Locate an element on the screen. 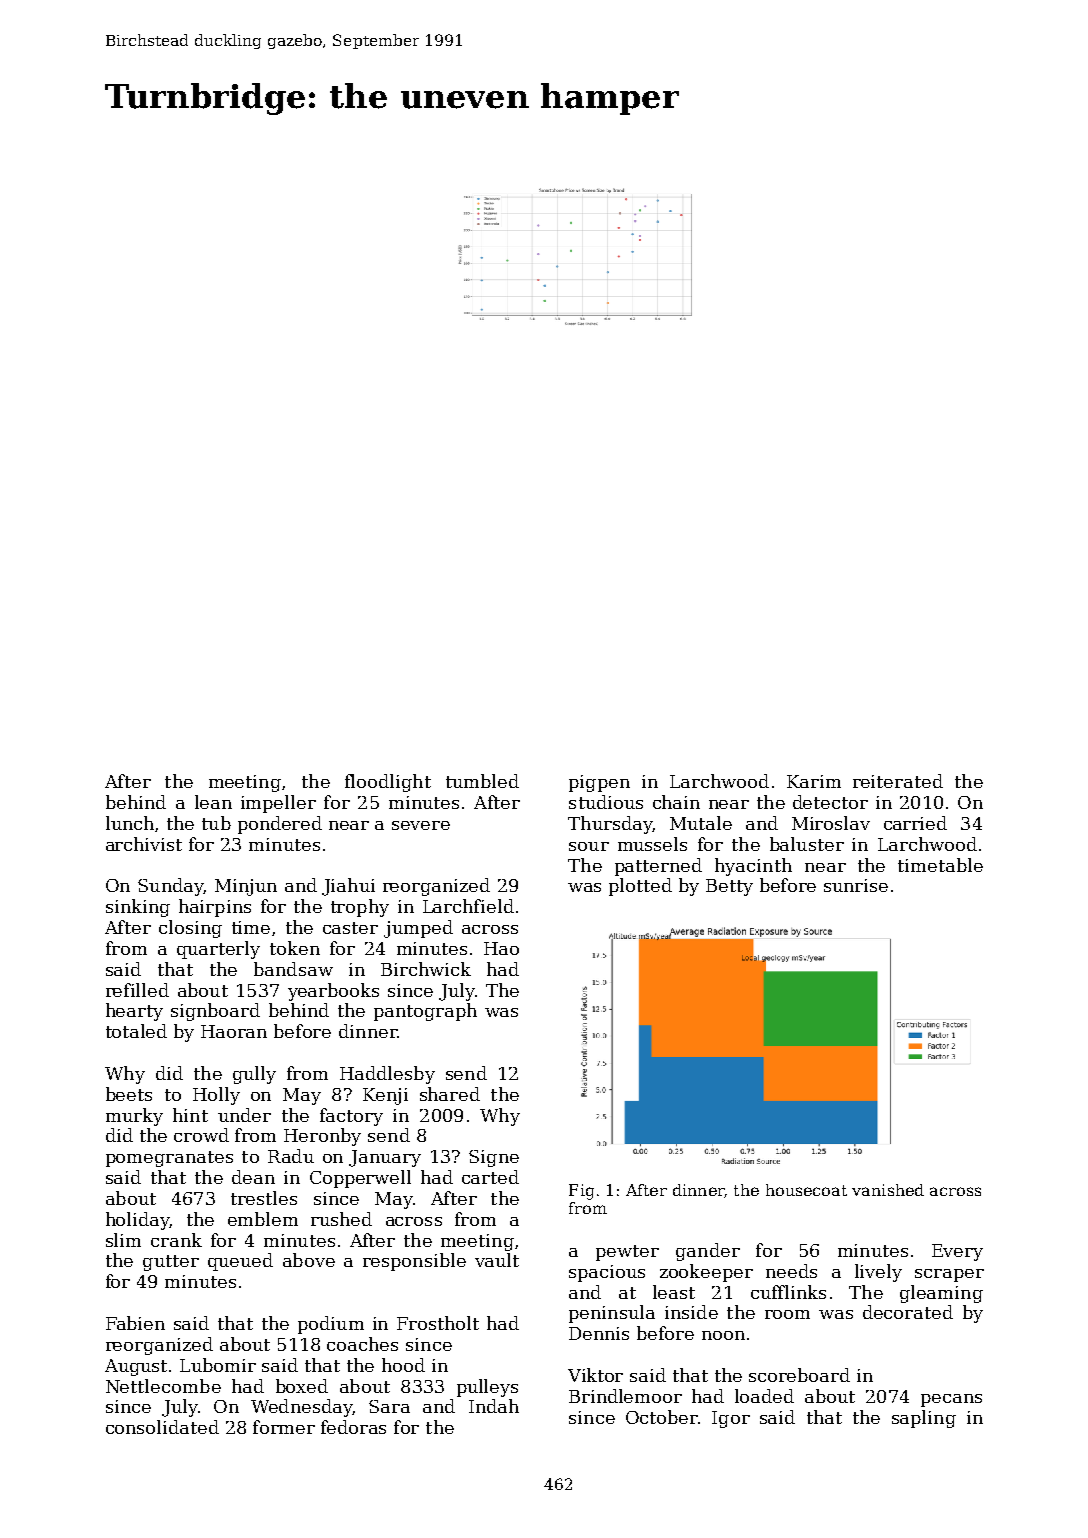 The height and width of the screenshot is (1538, 1088). Copperwell is located at coordinates (360, 1179).
